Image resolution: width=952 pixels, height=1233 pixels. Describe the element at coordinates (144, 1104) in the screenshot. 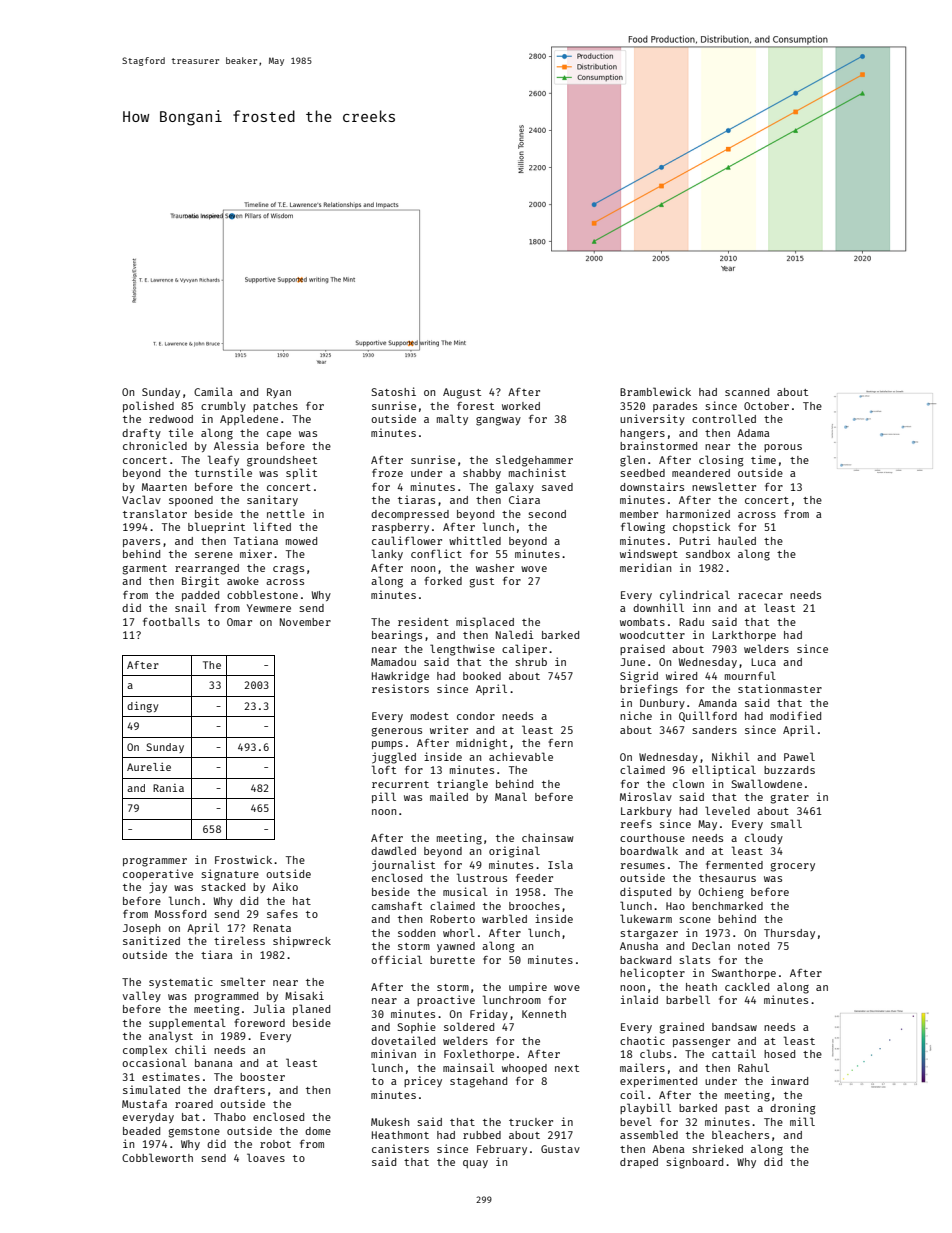

I see `Mustafa` at that location.
